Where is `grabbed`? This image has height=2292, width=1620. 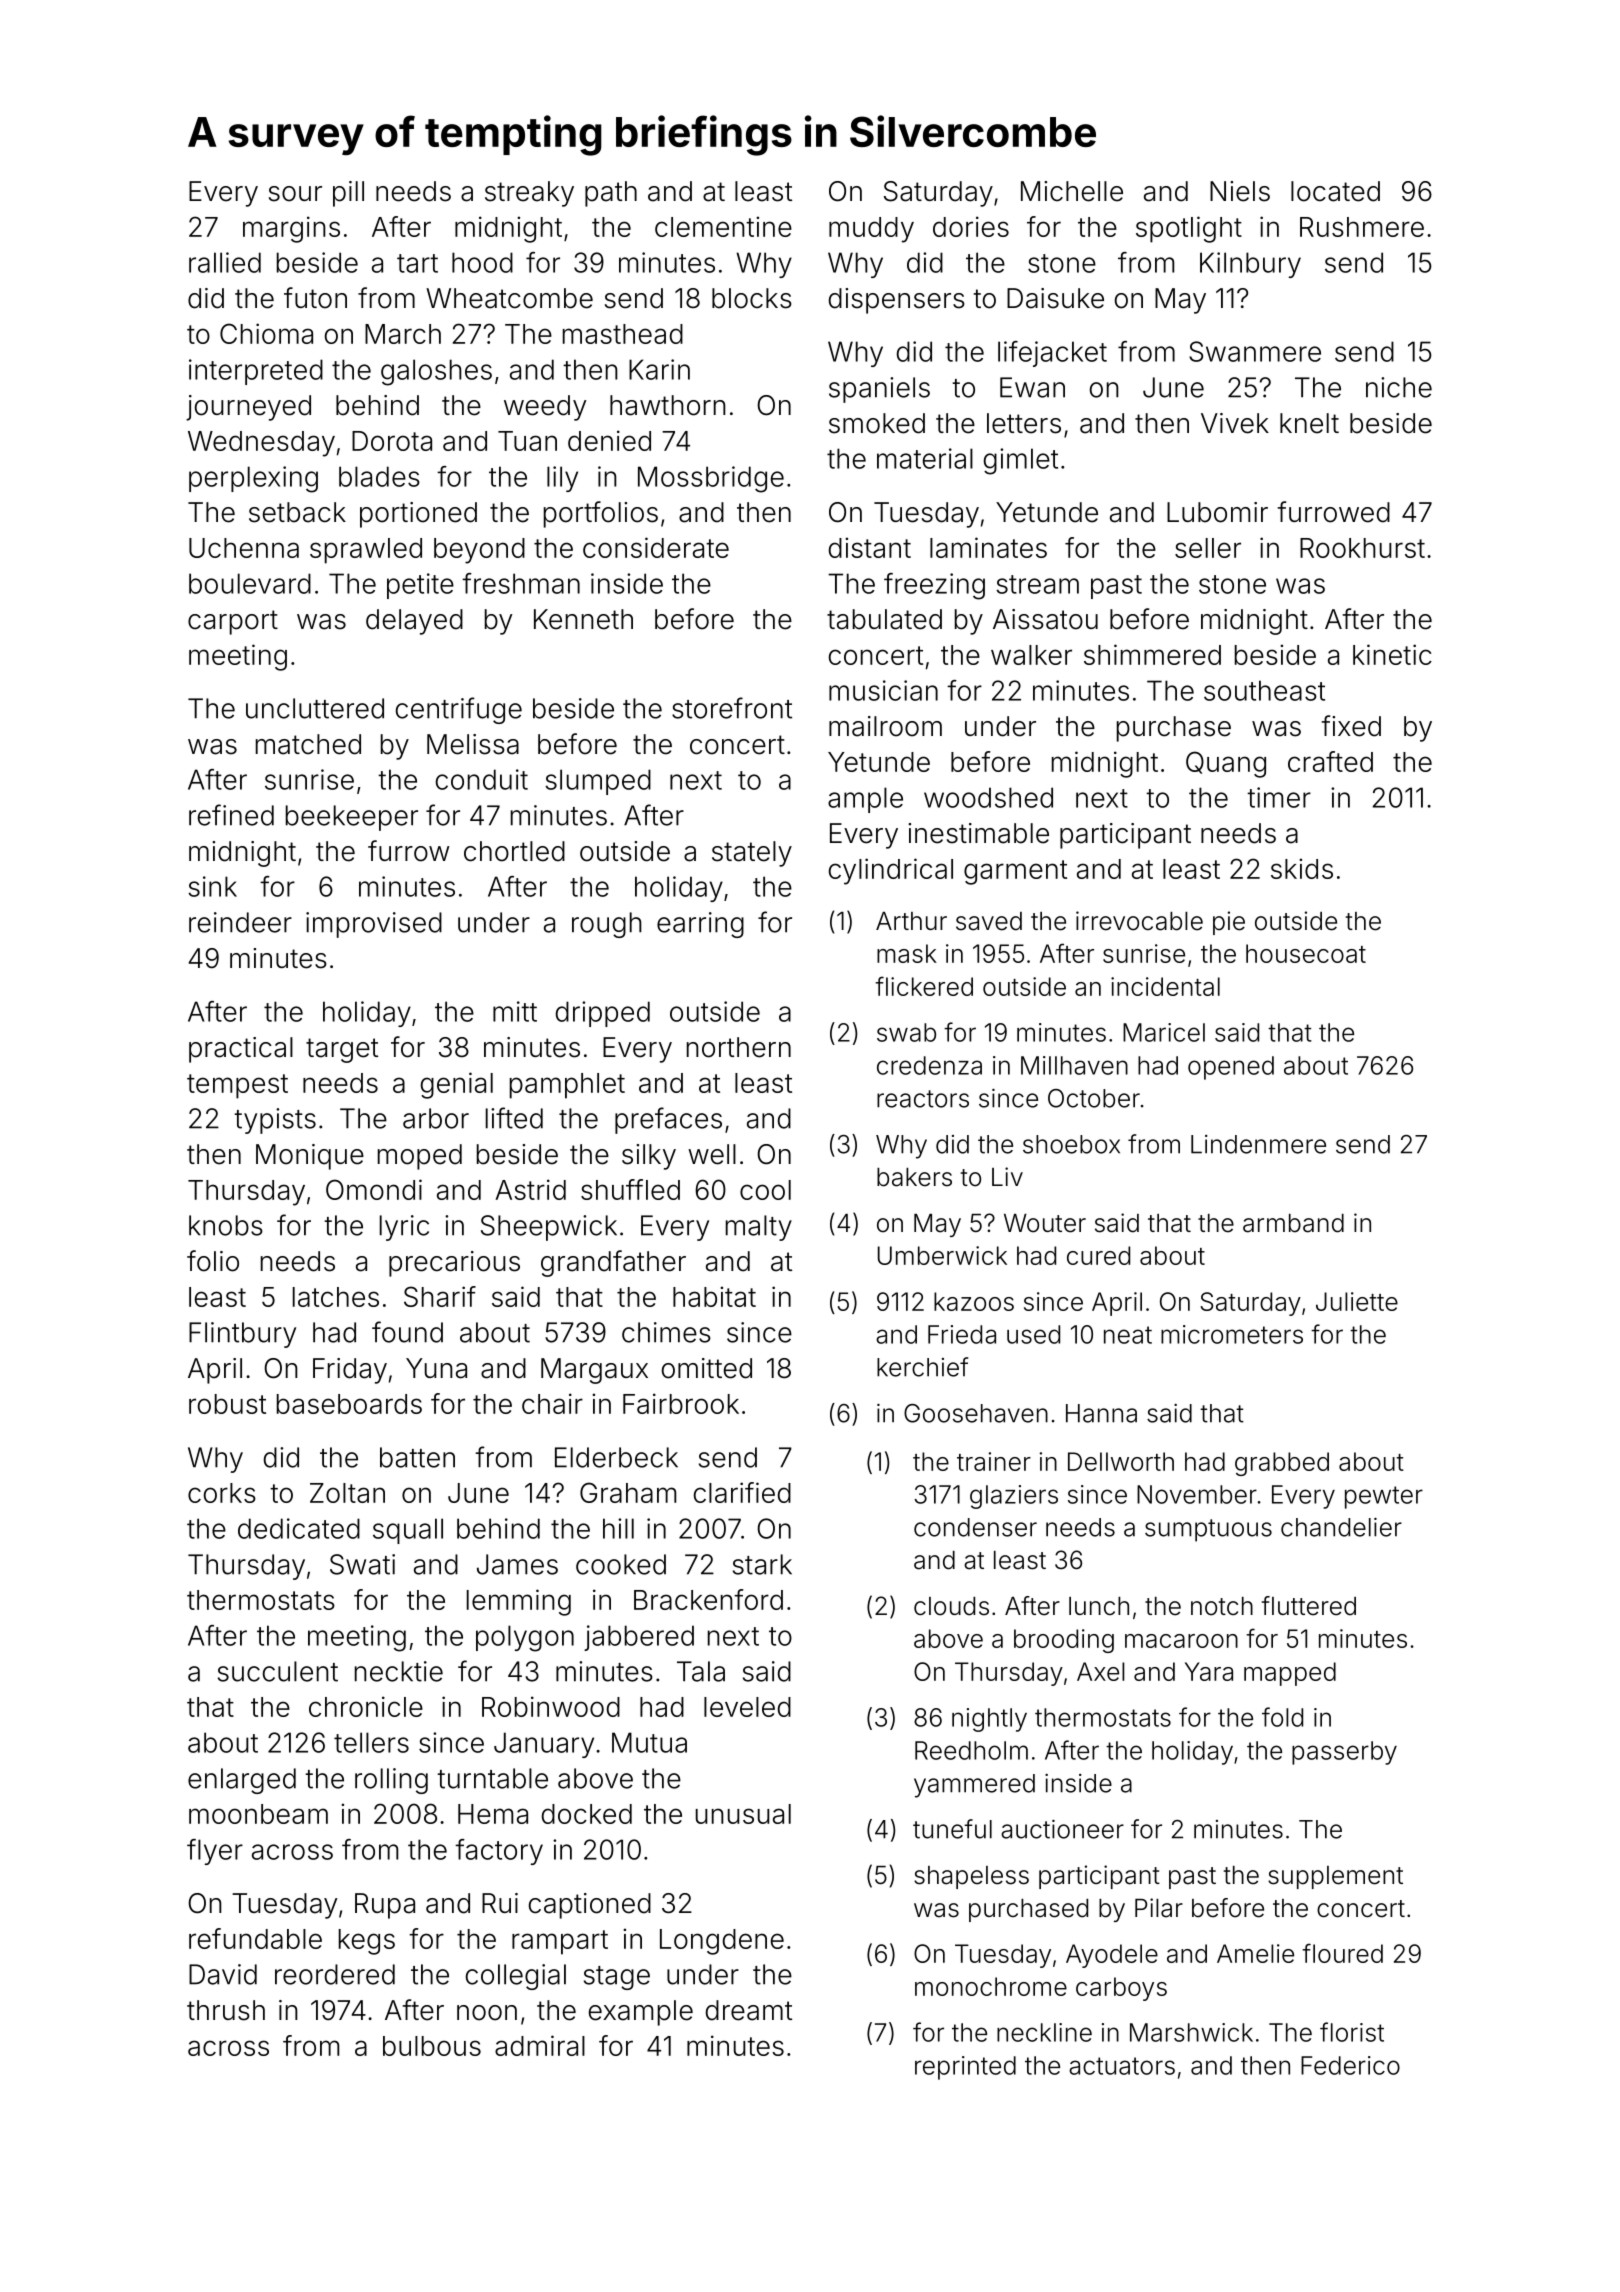
grabbed is located at coordinates (1282, 1464).
